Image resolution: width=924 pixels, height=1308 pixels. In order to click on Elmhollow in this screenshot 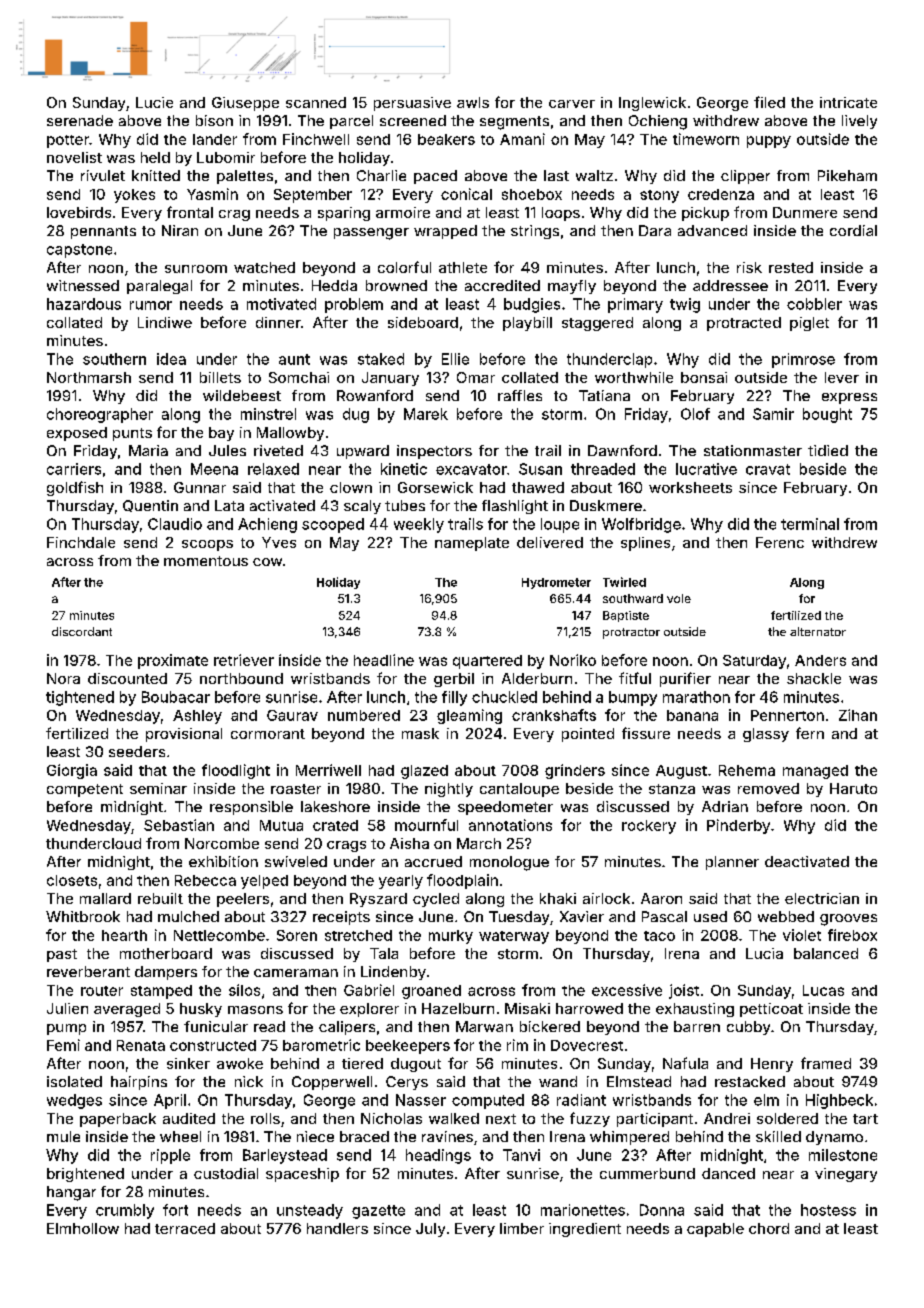, I will do `click(83, 1228)`.
